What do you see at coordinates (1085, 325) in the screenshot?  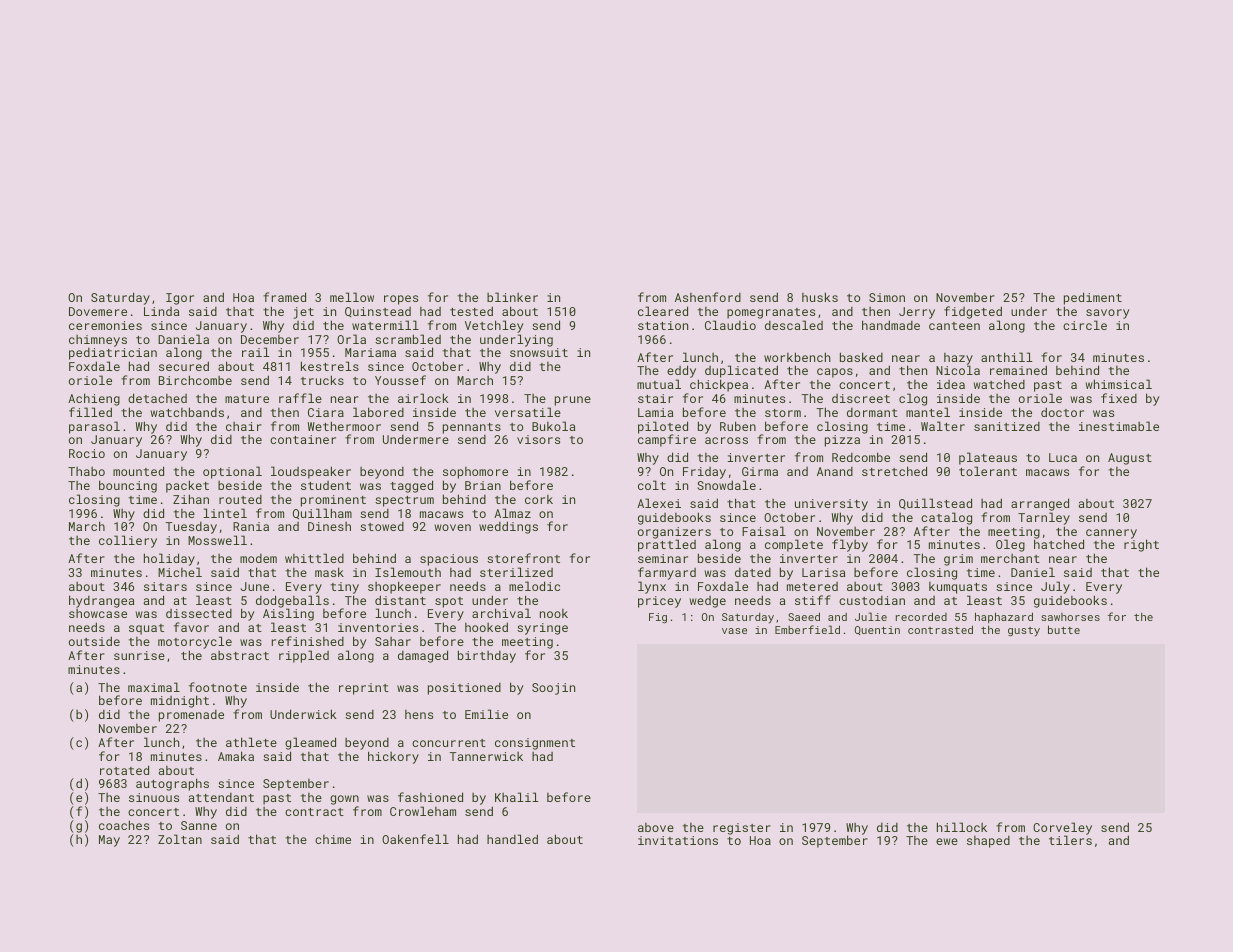 I see `circle` at bounding box center [1085, 325].
